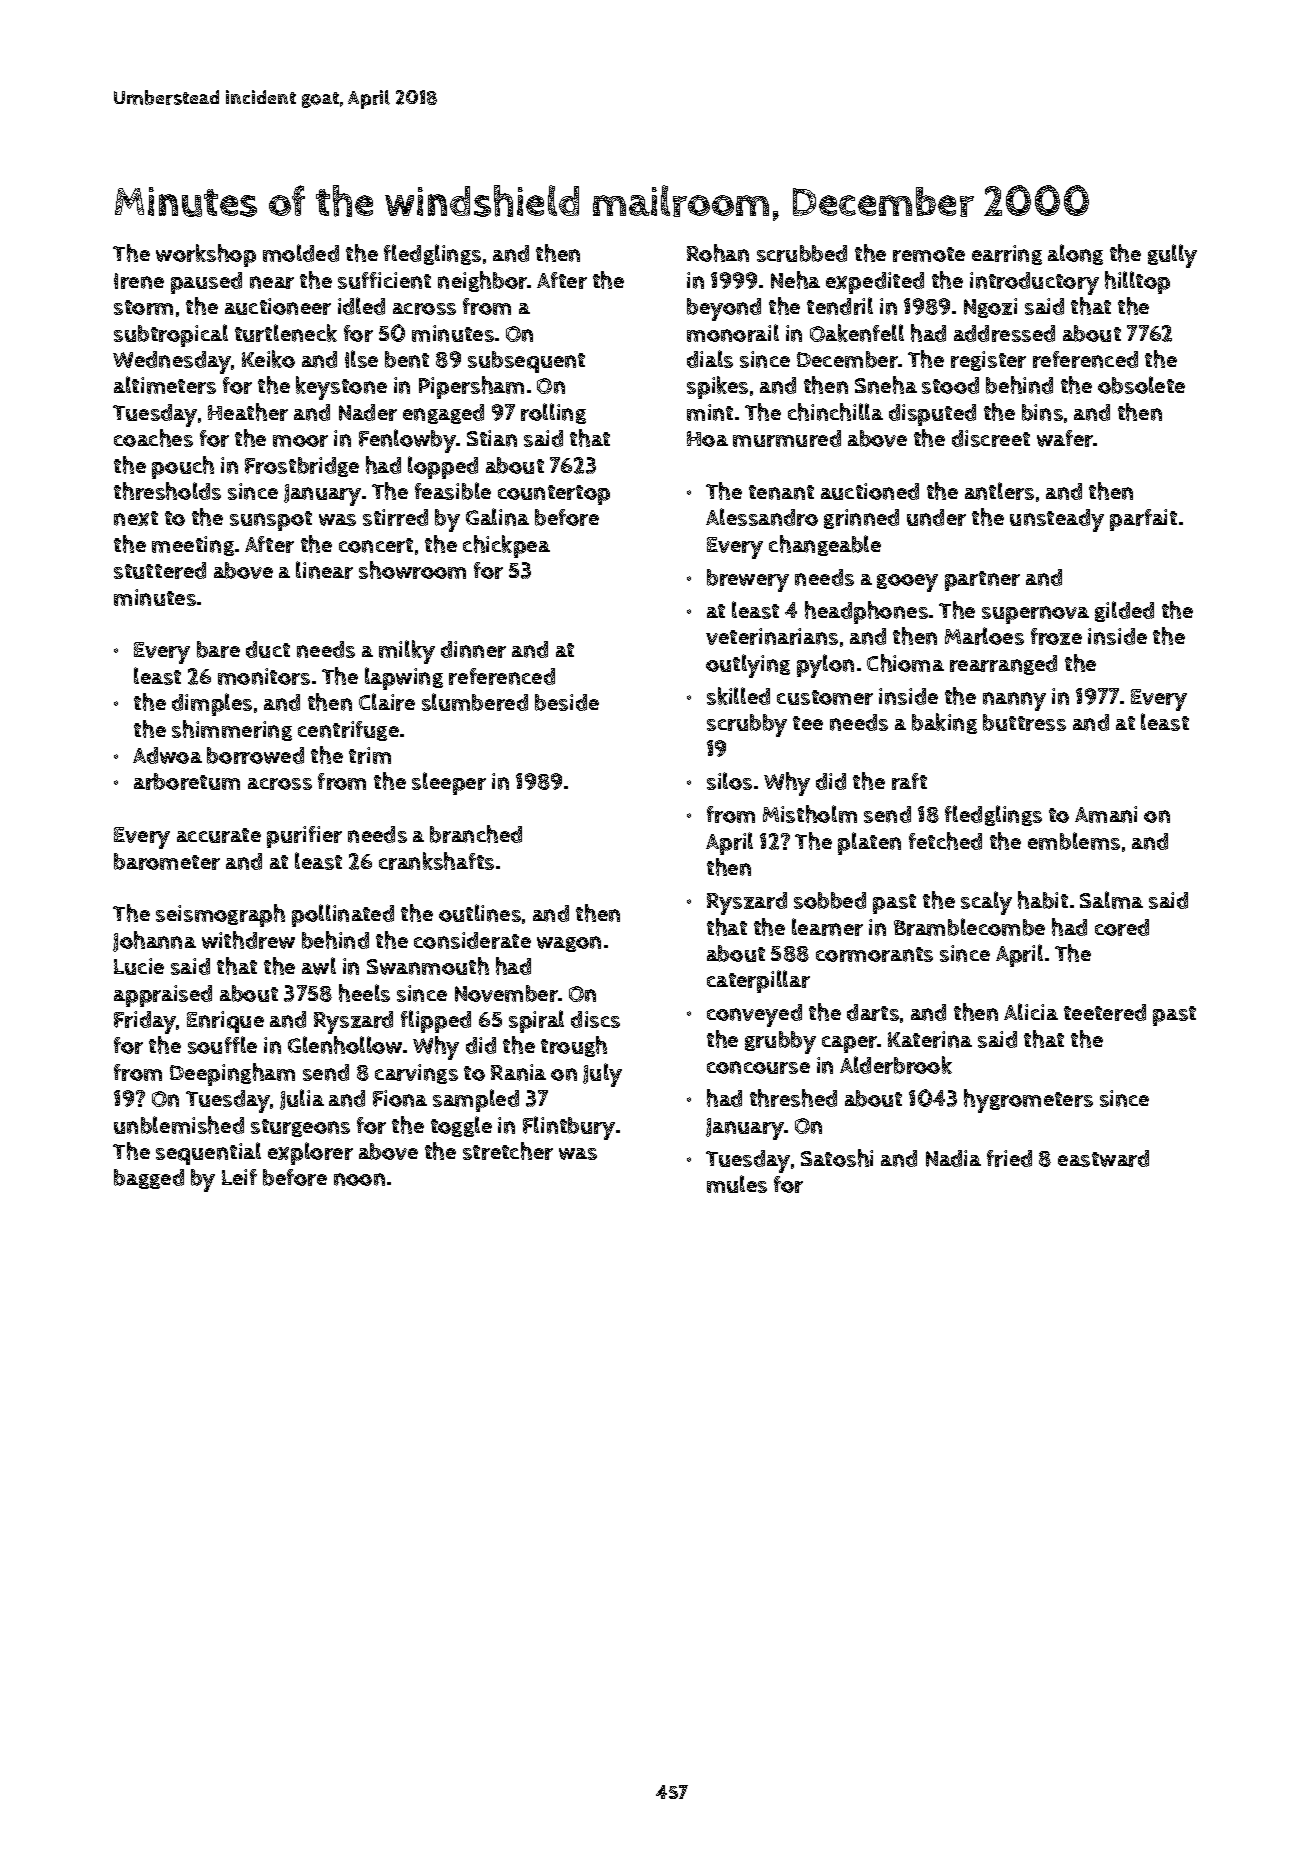 The image size is (1313, 1857). Describe the element at coordinates (154, 941) in the screenshot. I see `Johanna` at that location.
